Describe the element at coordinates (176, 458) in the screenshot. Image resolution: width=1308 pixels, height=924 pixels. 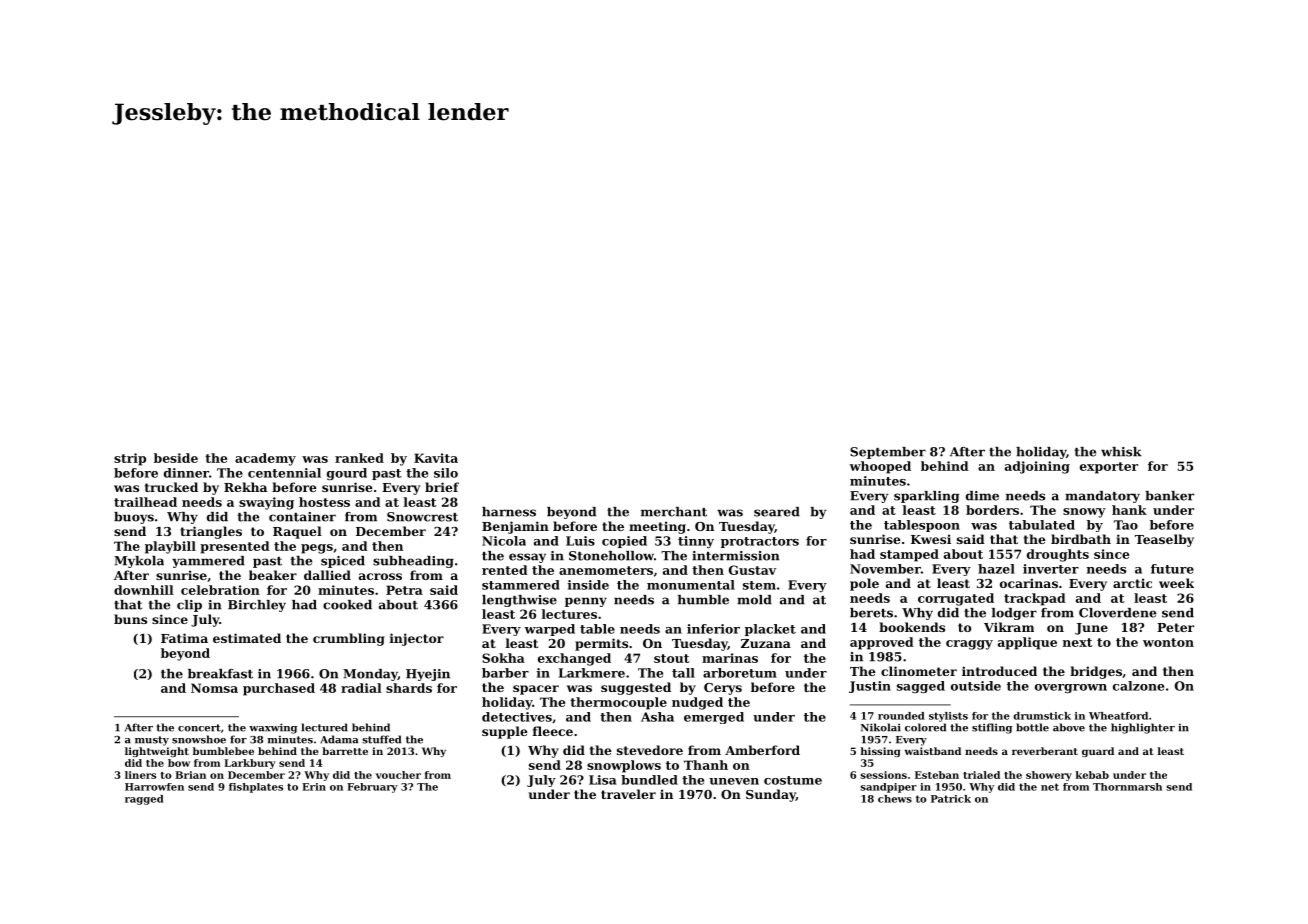
I see `beside` at that location.
